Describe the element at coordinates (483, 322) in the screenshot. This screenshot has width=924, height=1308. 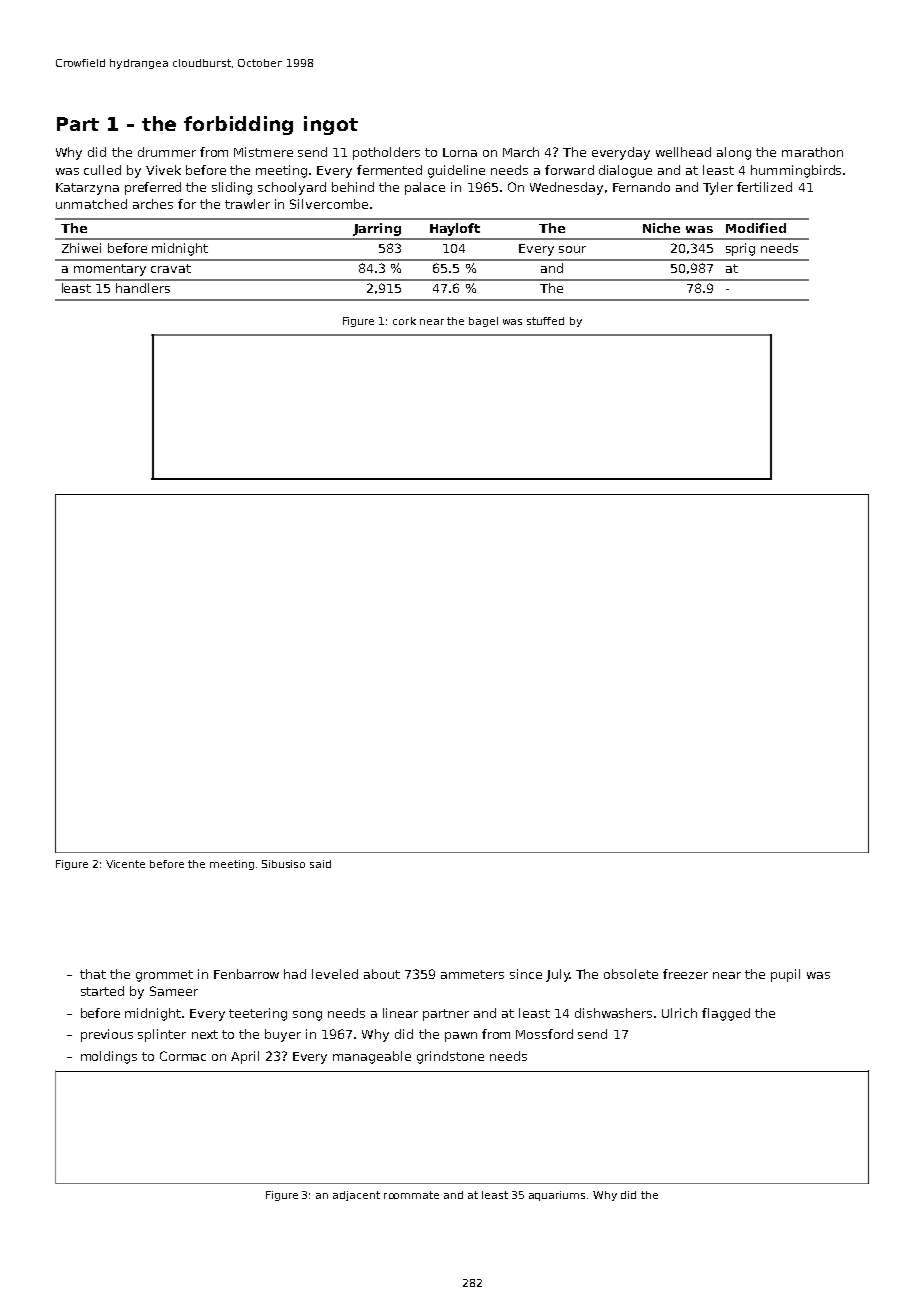
I see `bagel` at that location.
